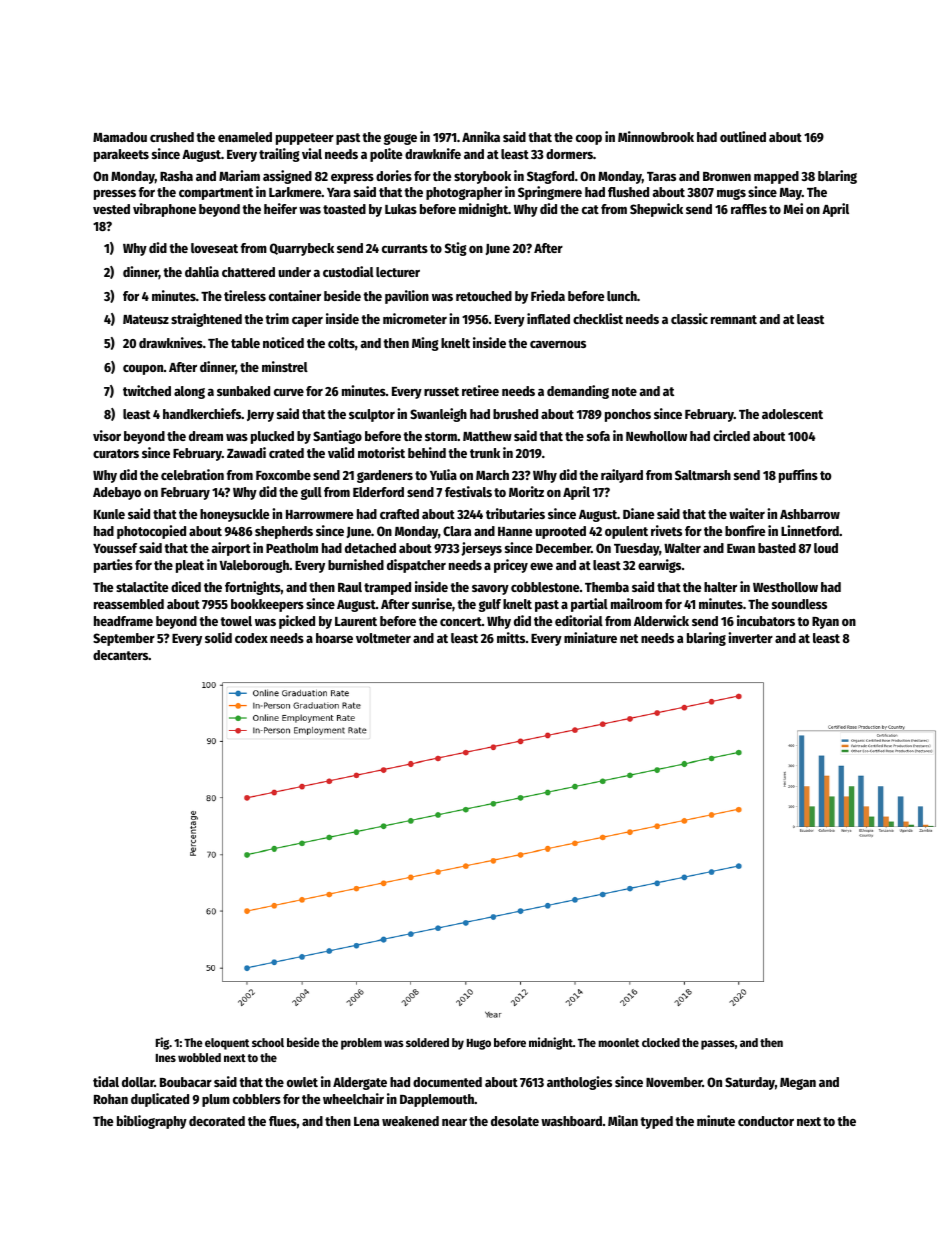 Image resolution: width=952 pixels, height=1233 pixels. Describe the element at coordinates (405, 248) in the page. I see `currants` at that location.
